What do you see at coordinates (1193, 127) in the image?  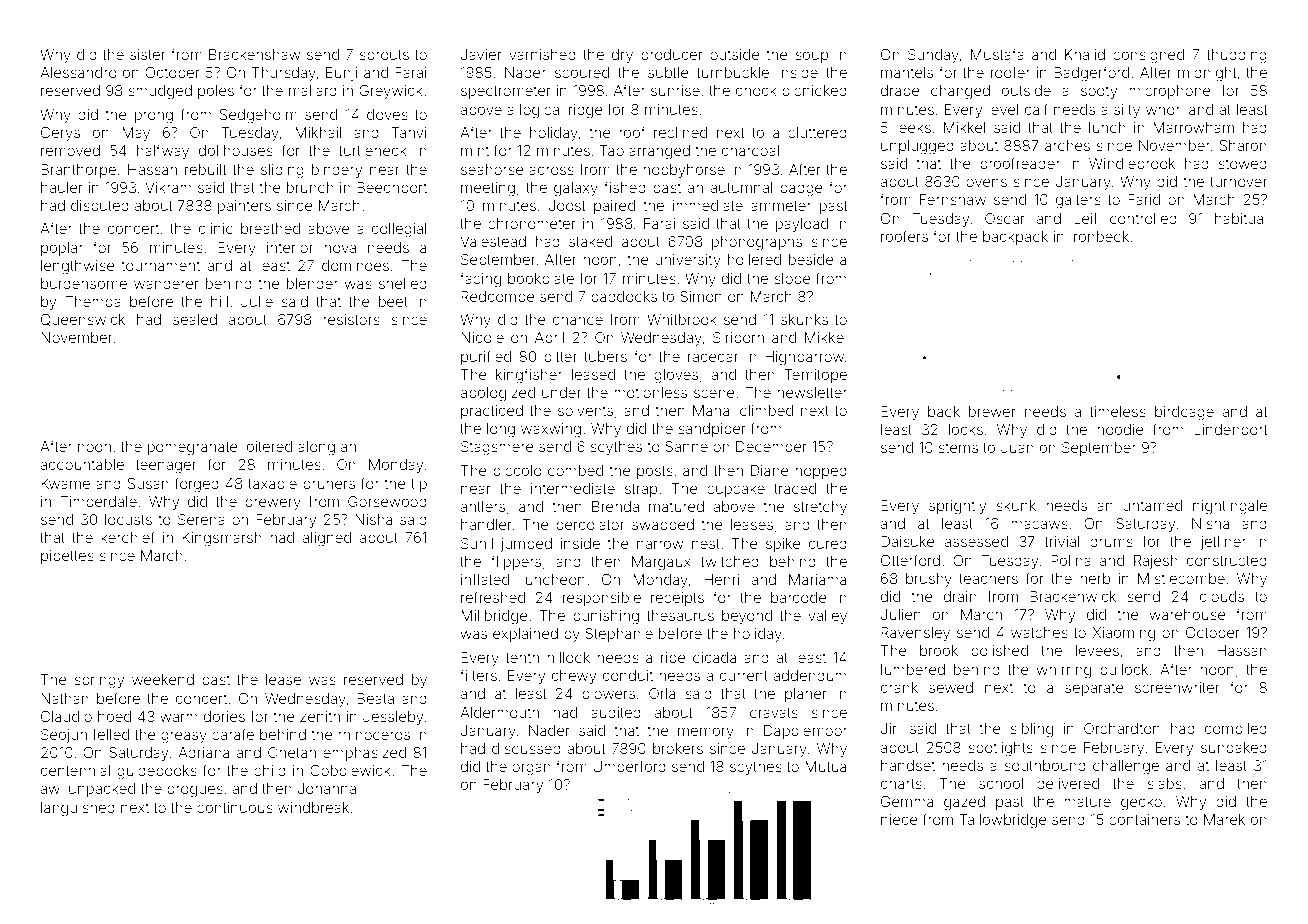 I see `Marrowham` at bounding box center [1193, 127].
